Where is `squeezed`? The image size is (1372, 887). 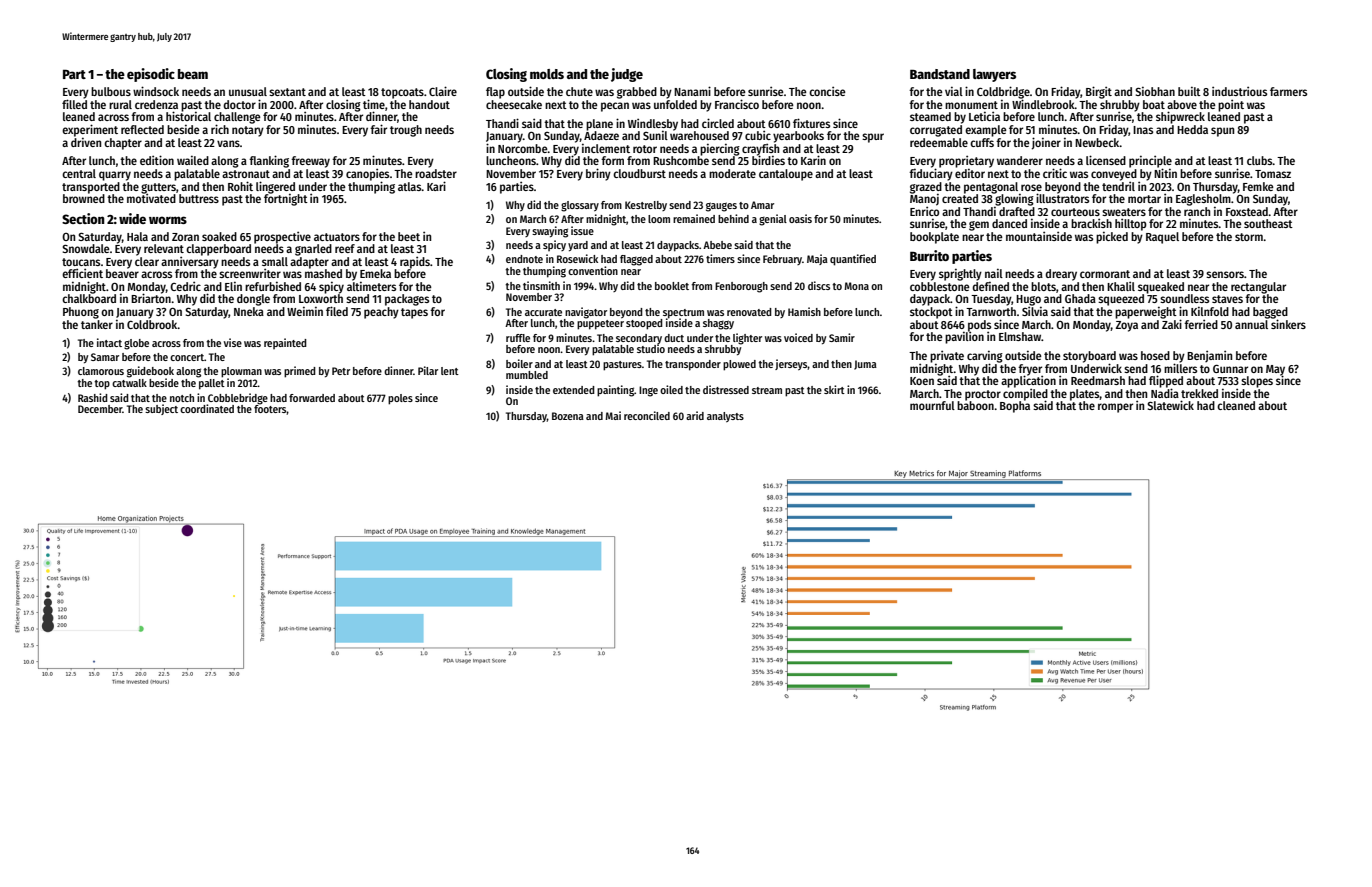
squeezed is located at coordinates (1121, 300).
